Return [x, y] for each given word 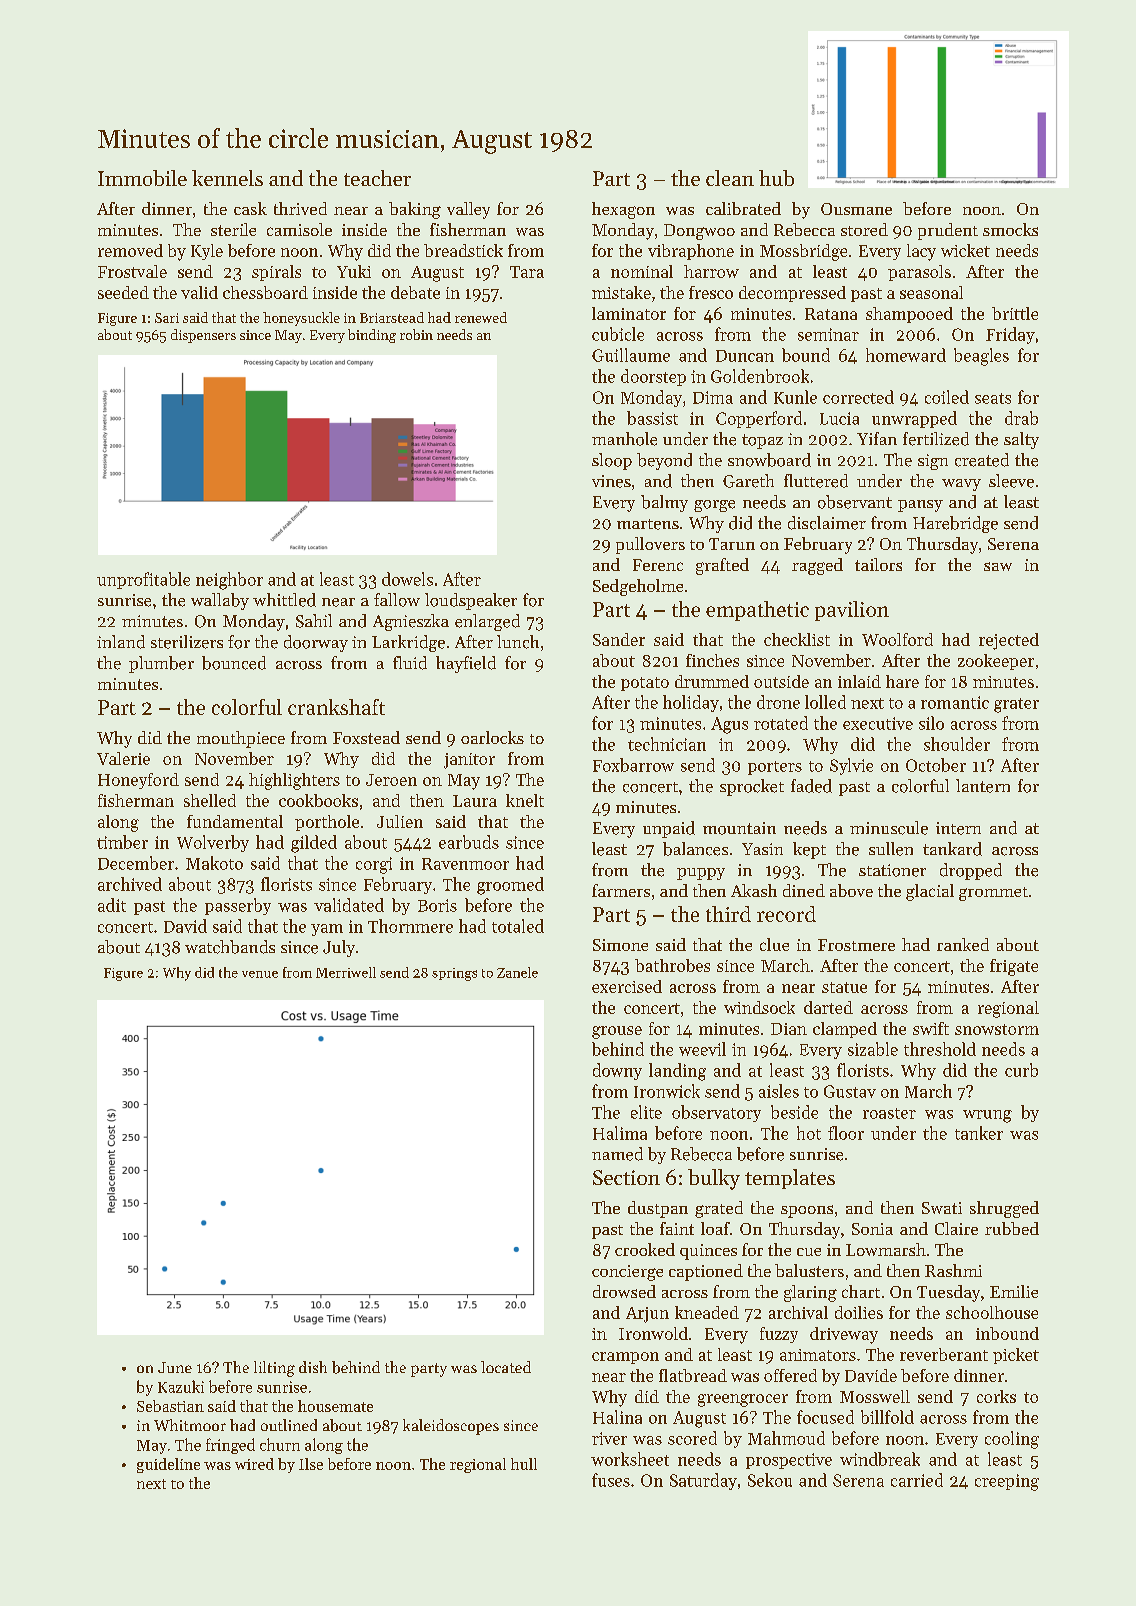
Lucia [839, 418]
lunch [518, 642]
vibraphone [691, 252]
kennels [227, 178]
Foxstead [366, 737]
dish [313, 1367]
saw [998, 566]
